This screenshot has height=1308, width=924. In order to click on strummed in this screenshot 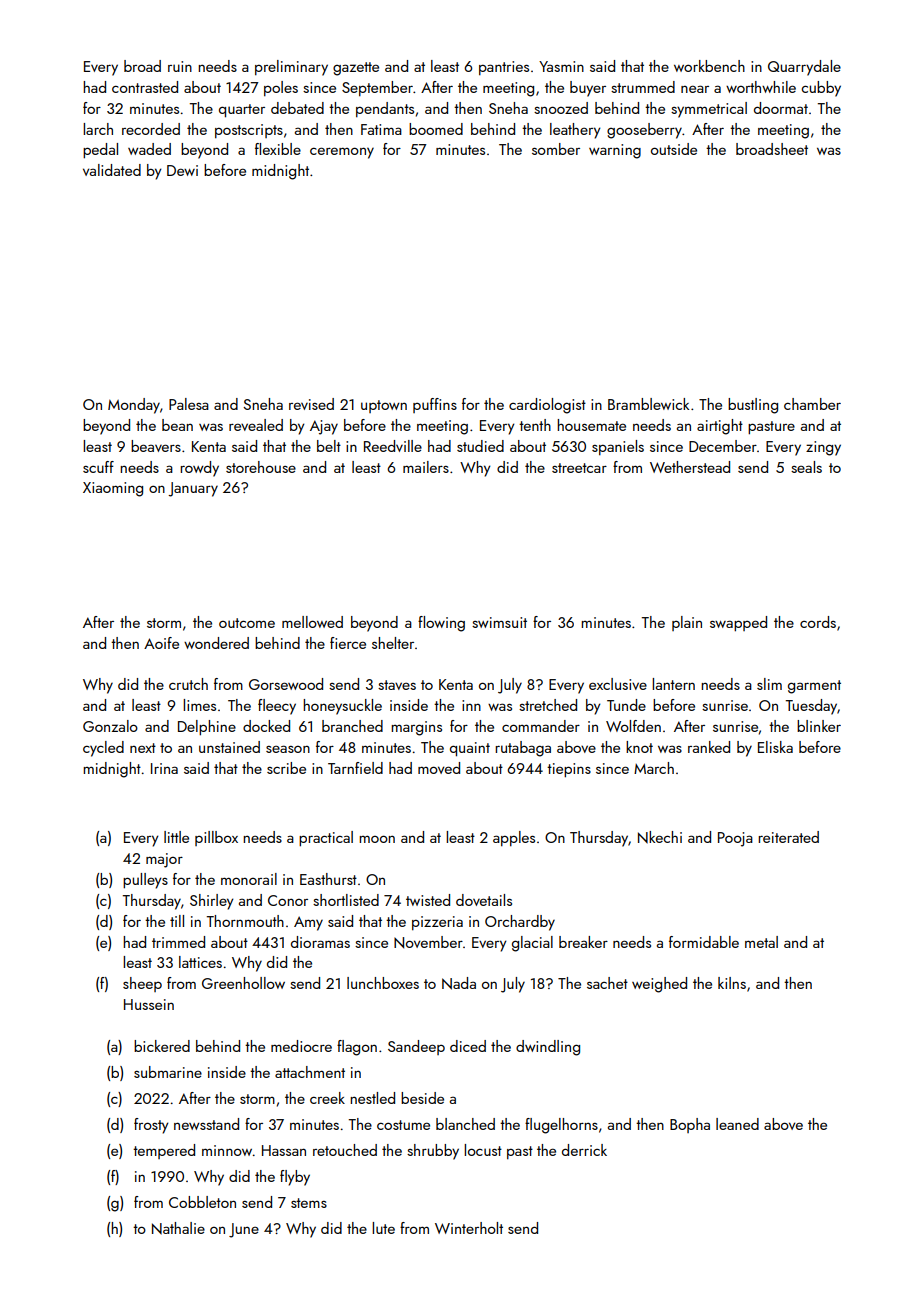, I will do `click(643, 87)`.
